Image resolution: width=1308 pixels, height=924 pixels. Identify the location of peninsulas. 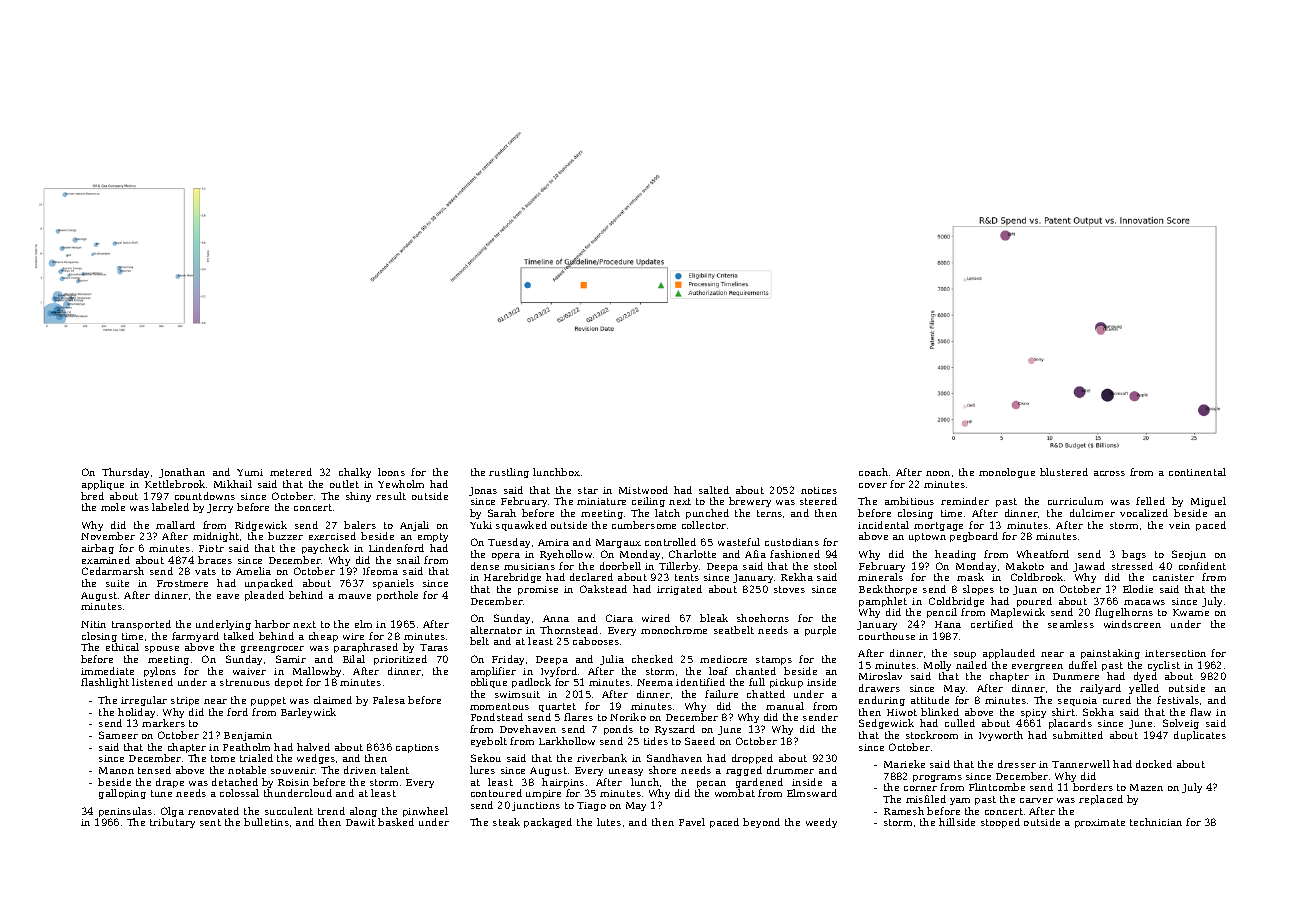
(125, 812).
